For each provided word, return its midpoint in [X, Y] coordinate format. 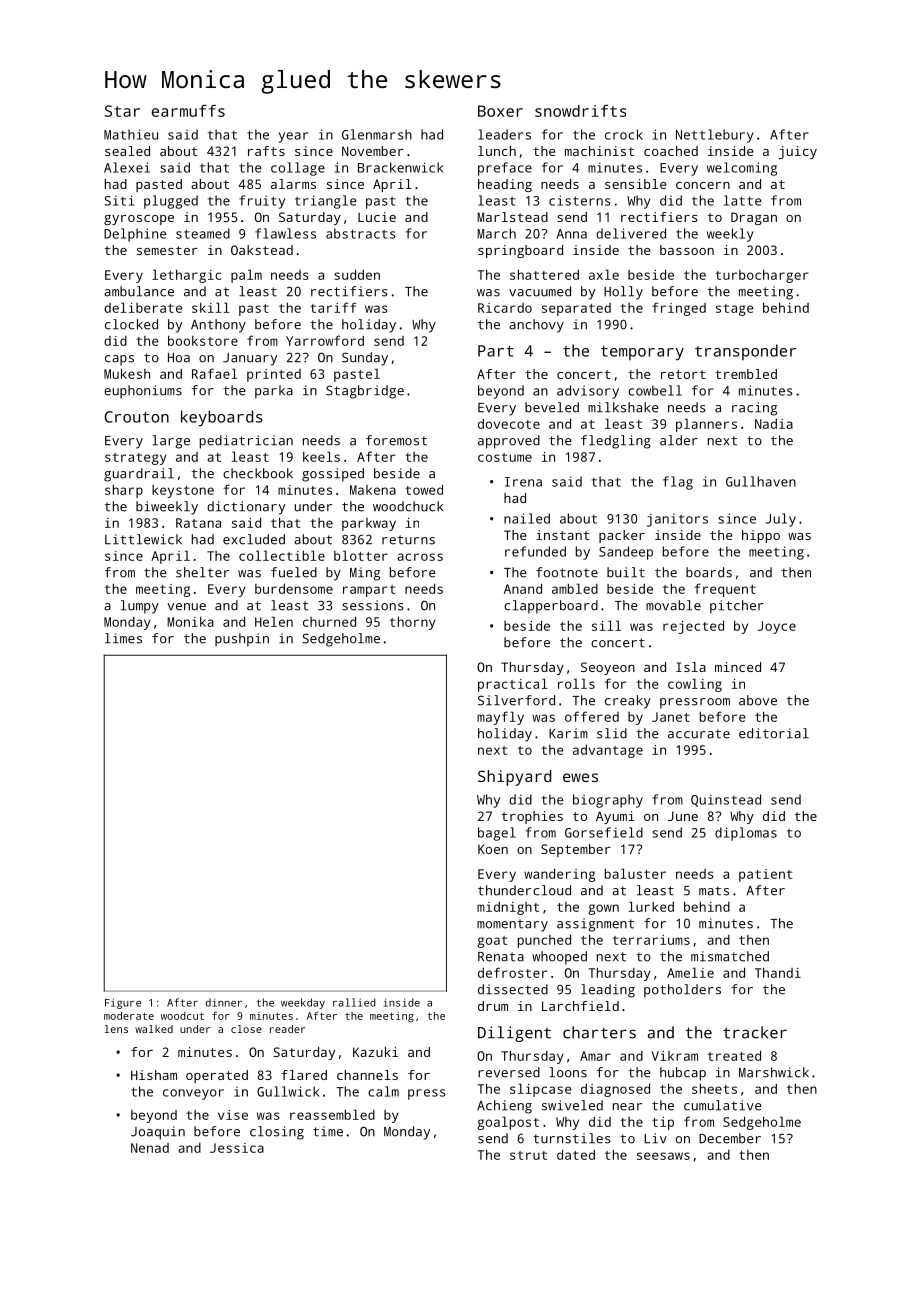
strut [528, 1155]
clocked [131, 324]
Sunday [365, 359]
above [758, 700]
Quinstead [726, 800]
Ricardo [505, 308]
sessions [373, 605]
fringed [679, 309]
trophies [532, 817]
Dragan [754, 218]
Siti [119, 200]
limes [123, 638]
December [730, 1138]
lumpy [140, 607]
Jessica [237, 1148]
